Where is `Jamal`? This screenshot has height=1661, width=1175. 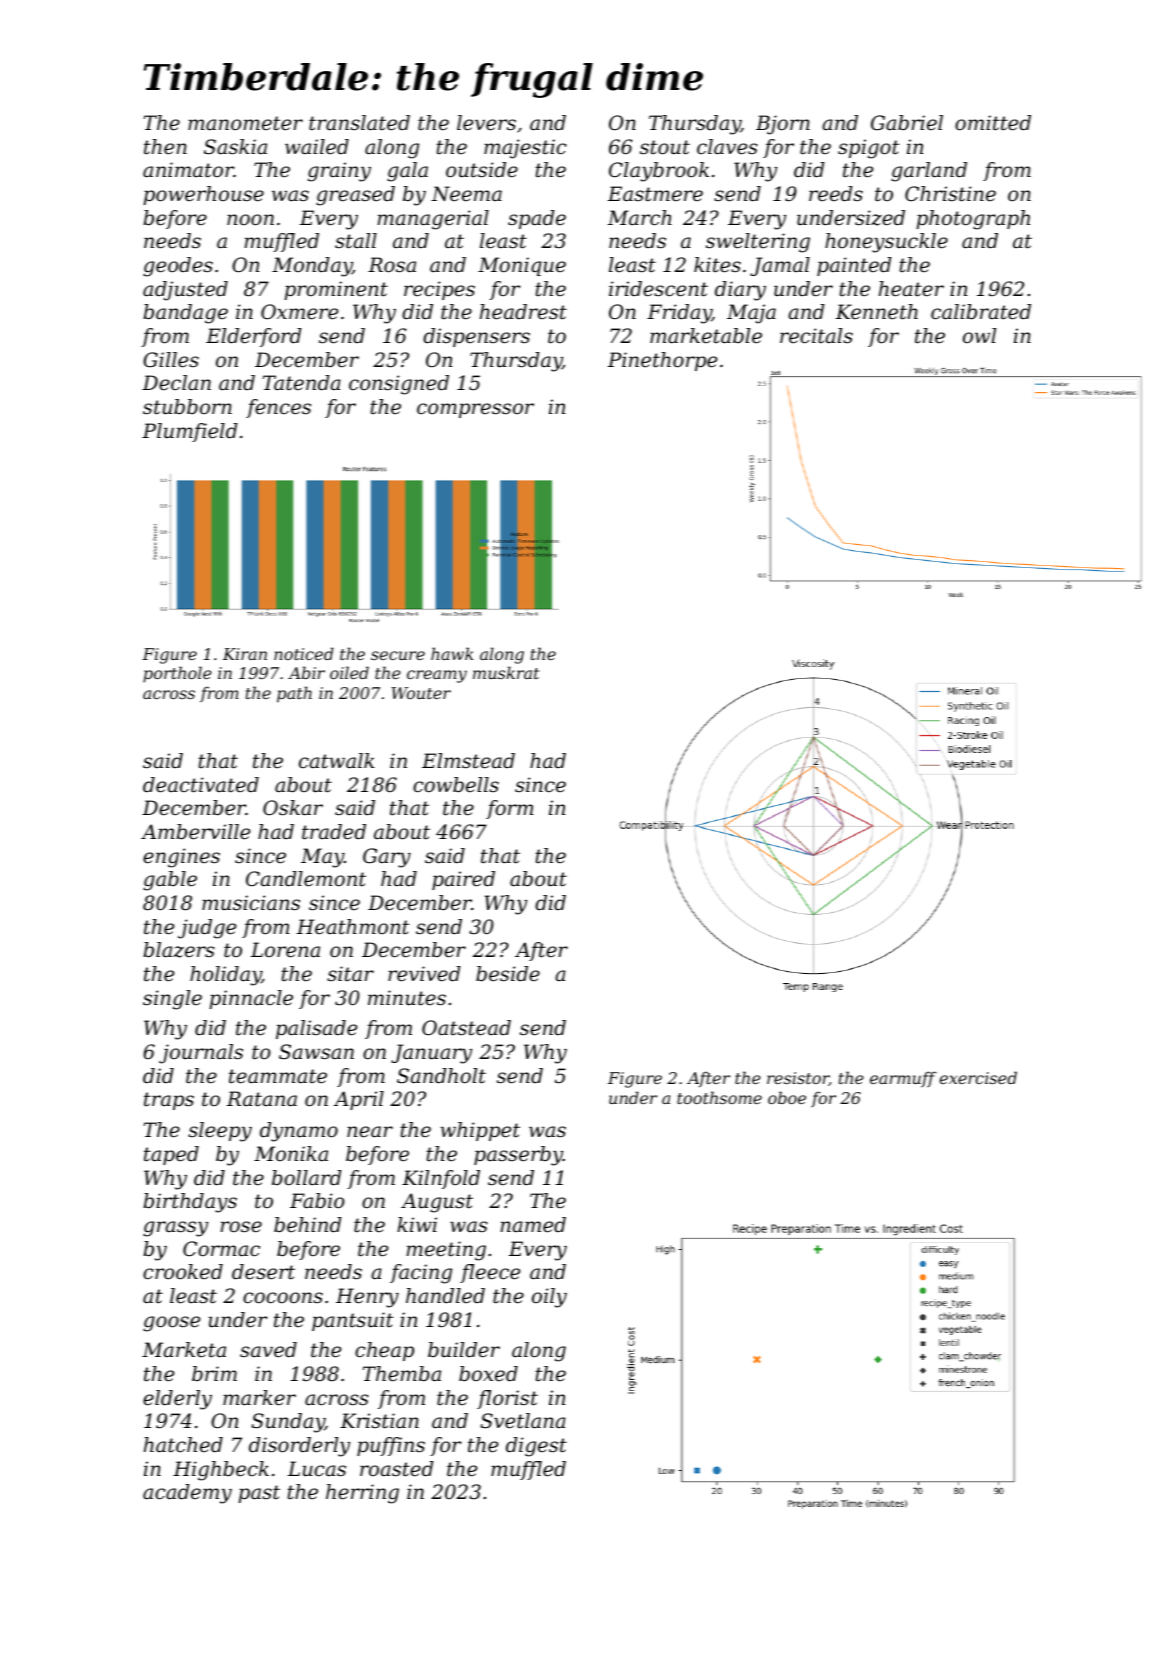 Jamal is located at coordinates (780, 266).
